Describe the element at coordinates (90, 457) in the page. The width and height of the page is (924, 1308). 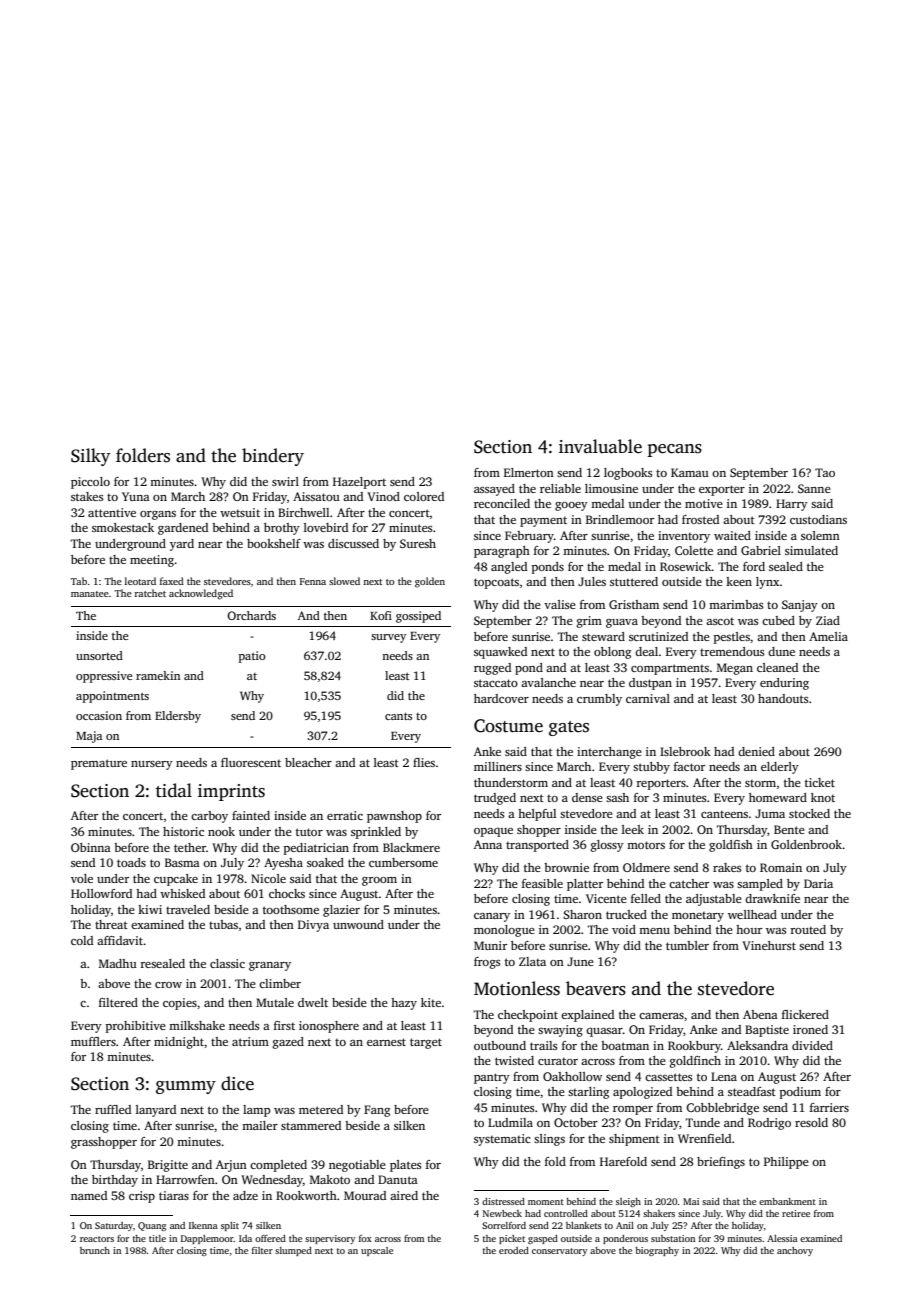
I see `Silky` at that location.
